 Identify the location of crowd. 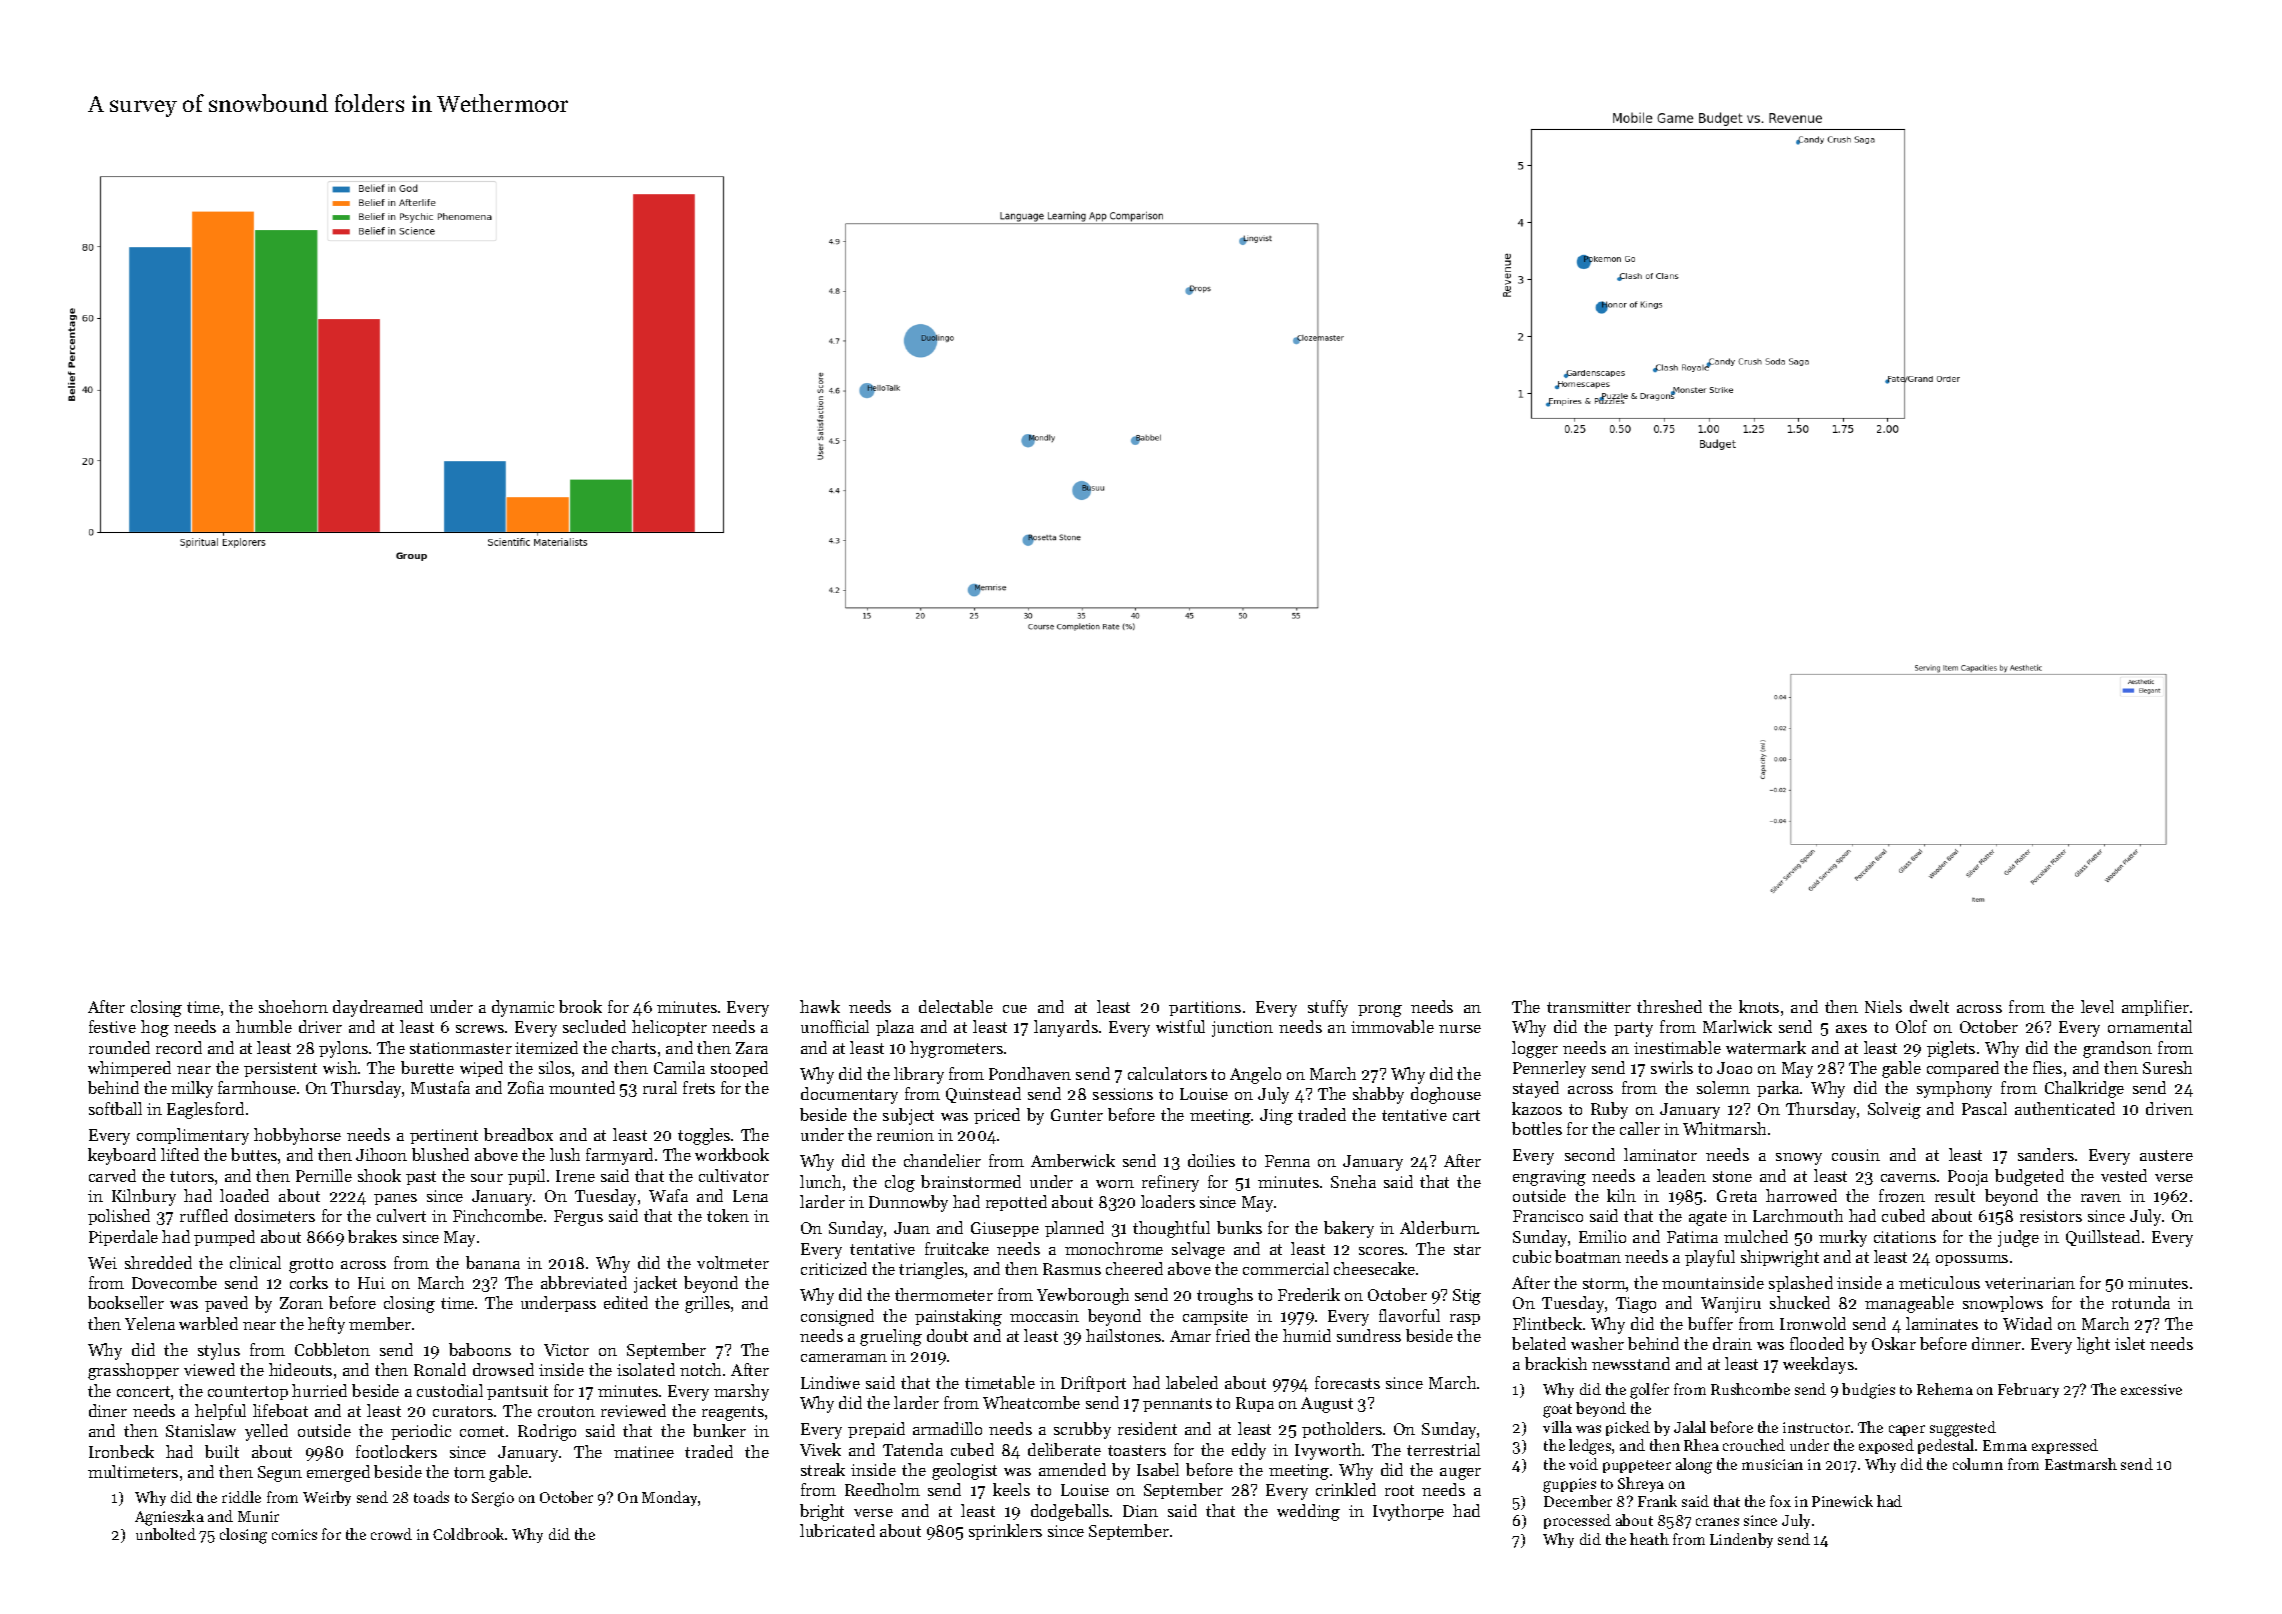
(391, 1534).
